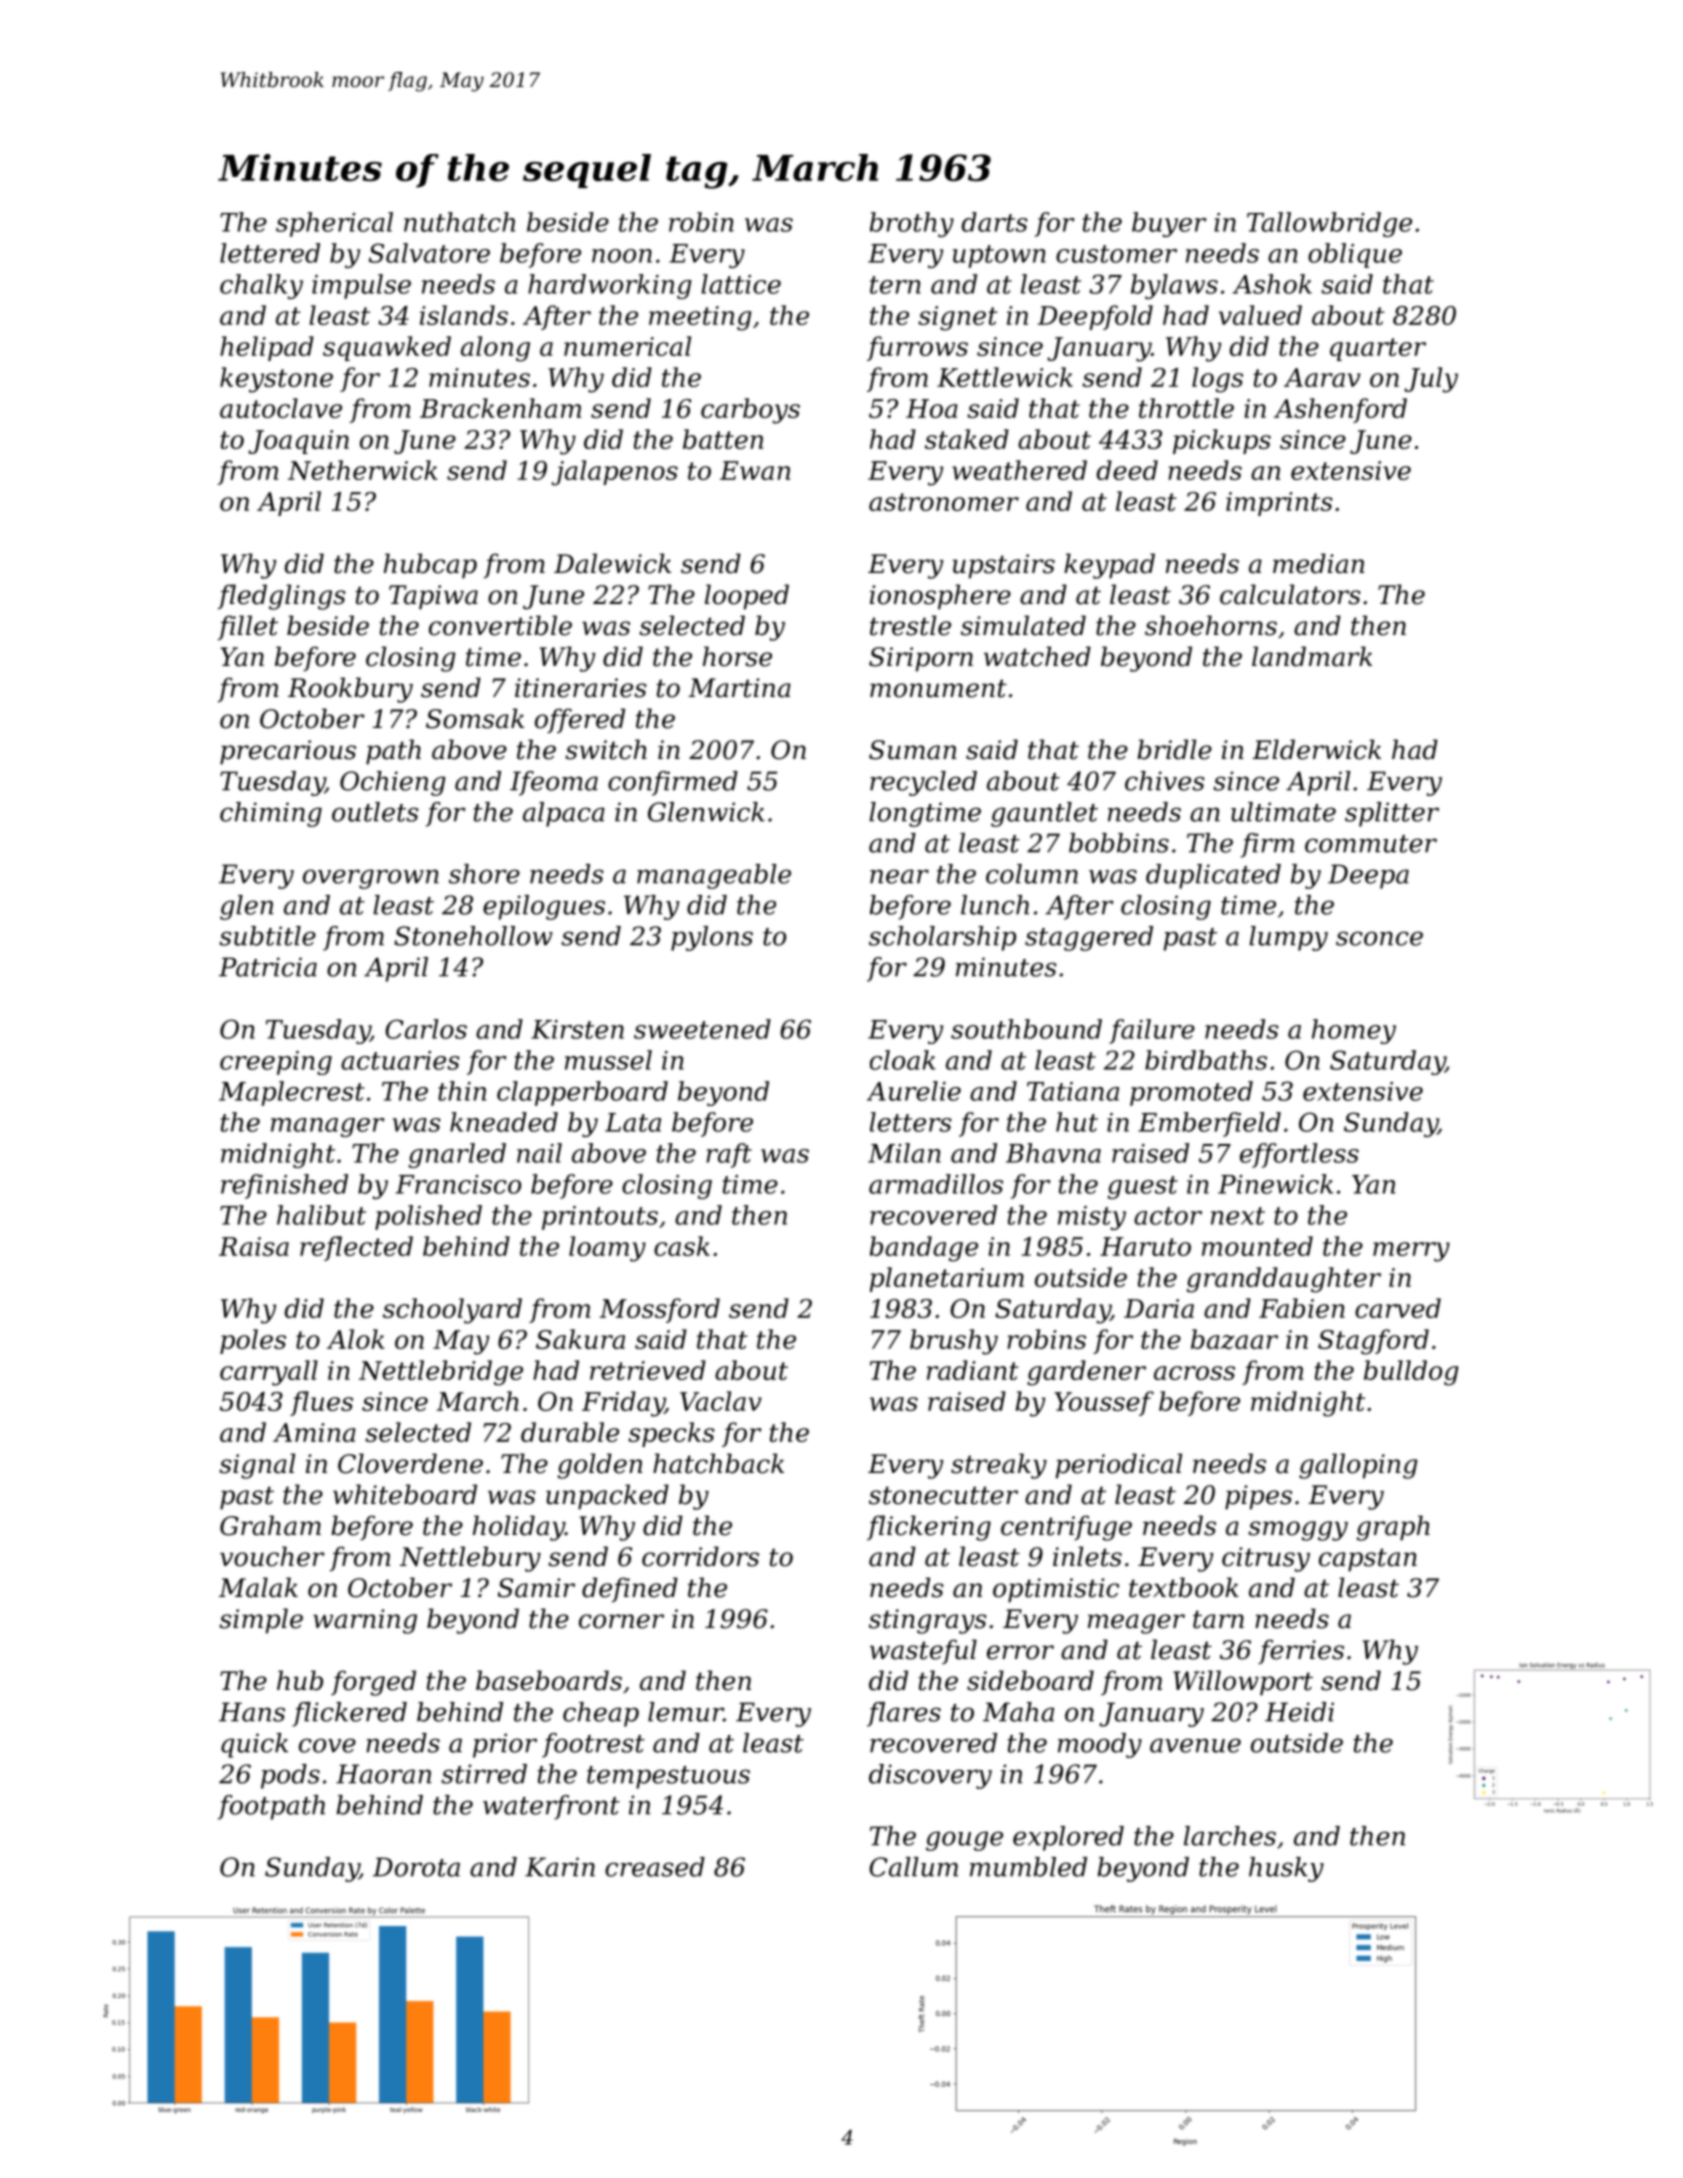 The width and height of the document is (1683, 2178). What do you see at coordinates (1299, 1712) in the document?
I see `Heidi` at bounding box center [1299, 1712].
